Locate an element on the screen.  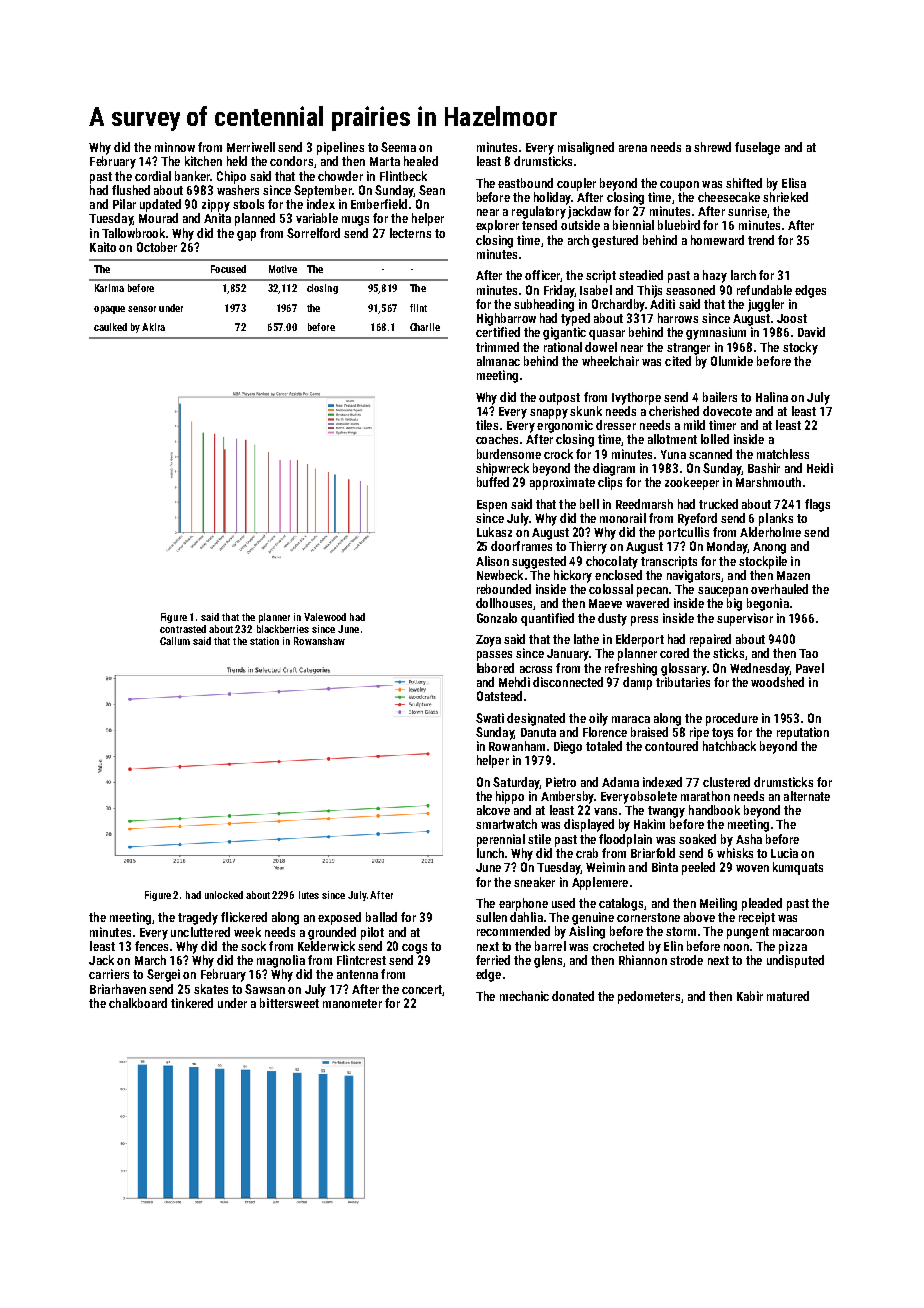
eastbound is located at coordinates (525, 183).
